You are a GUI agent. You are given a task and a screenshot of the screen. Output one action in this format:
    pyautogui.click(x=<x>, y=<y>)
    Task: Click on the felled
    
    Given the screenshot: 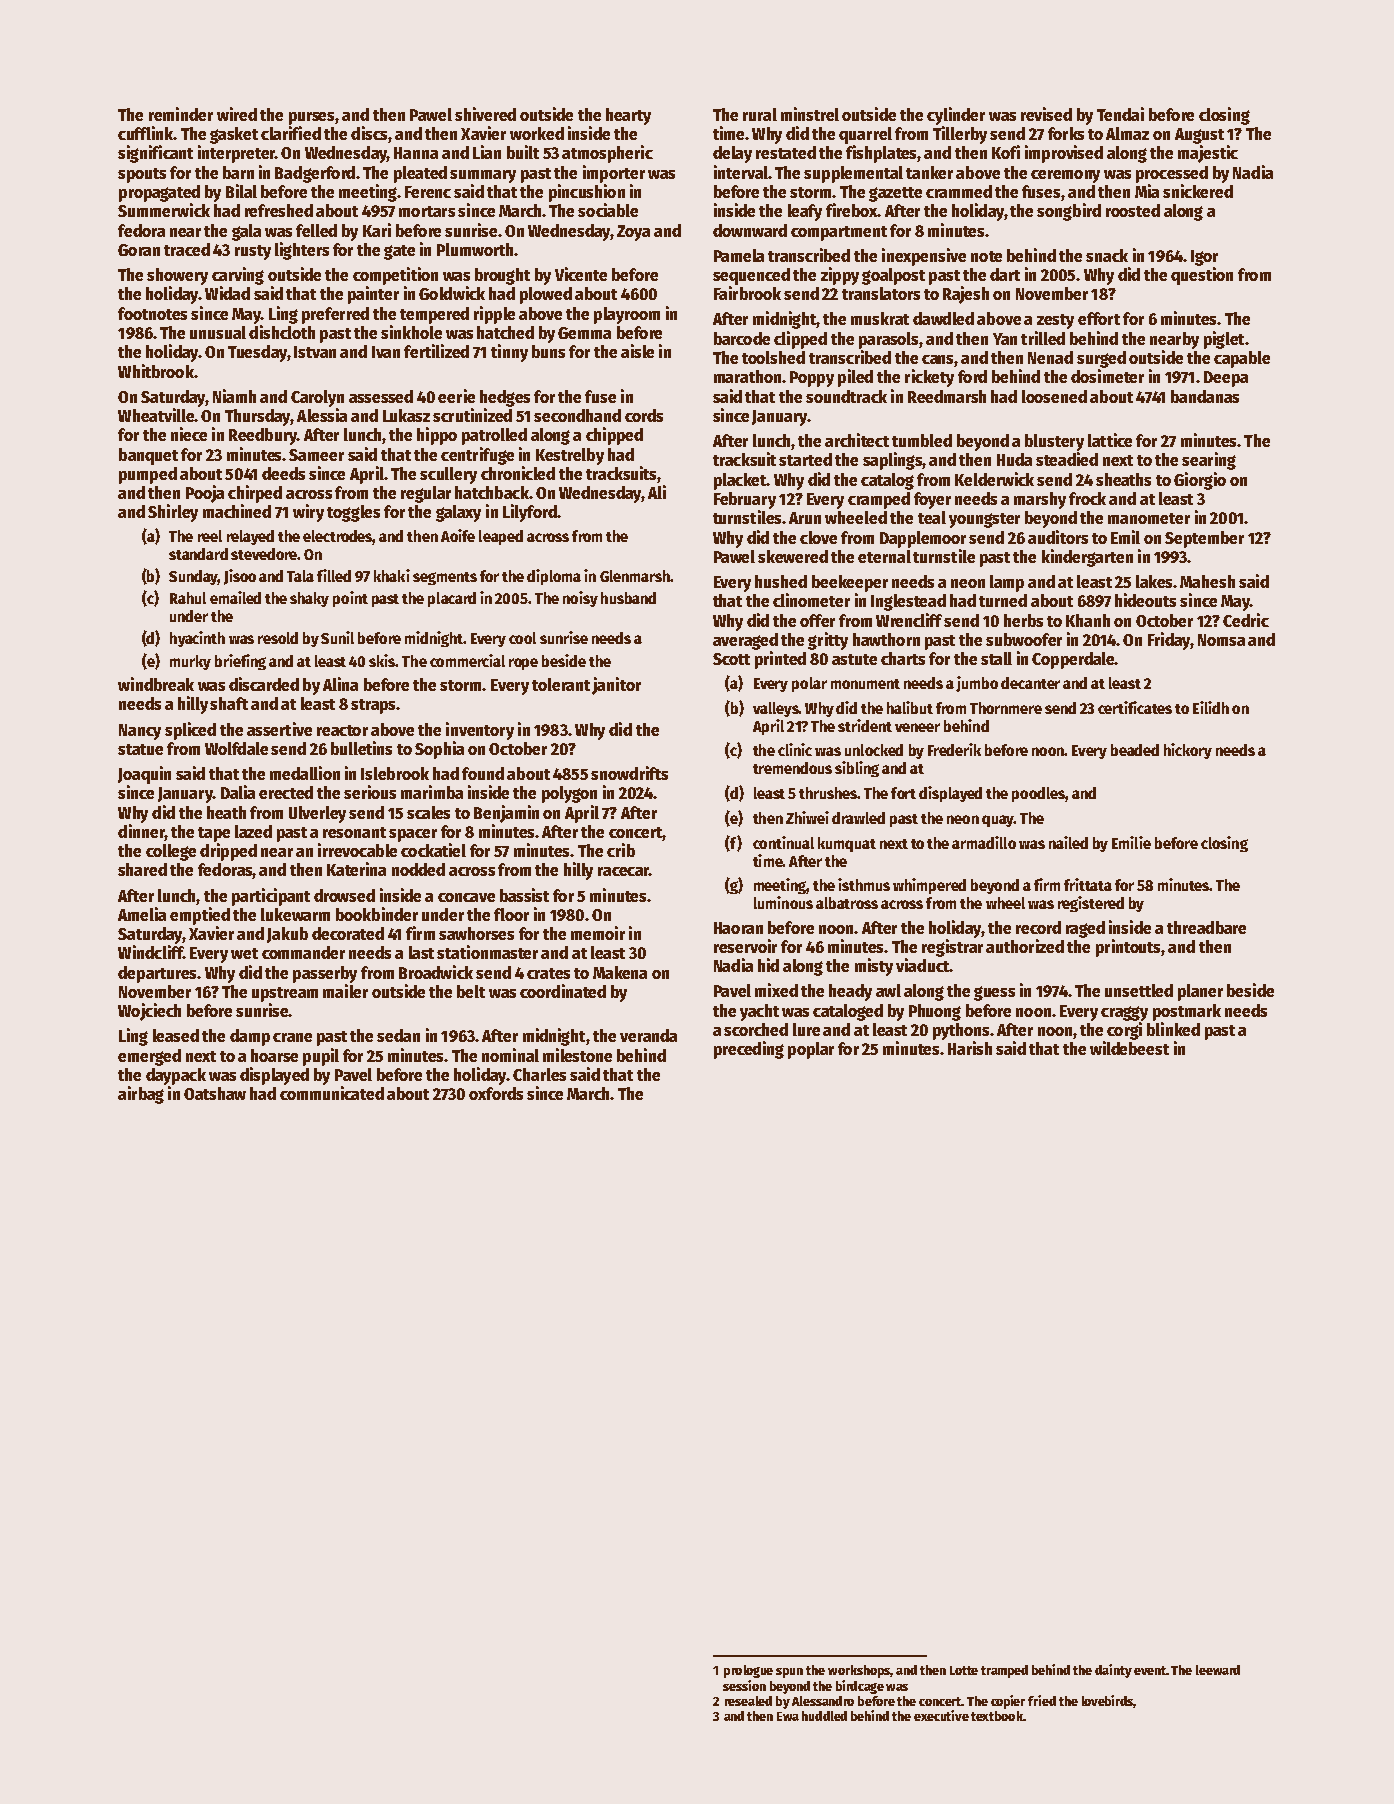 What is the action you would take?
    pyautogui.click(x=316, y=230)
